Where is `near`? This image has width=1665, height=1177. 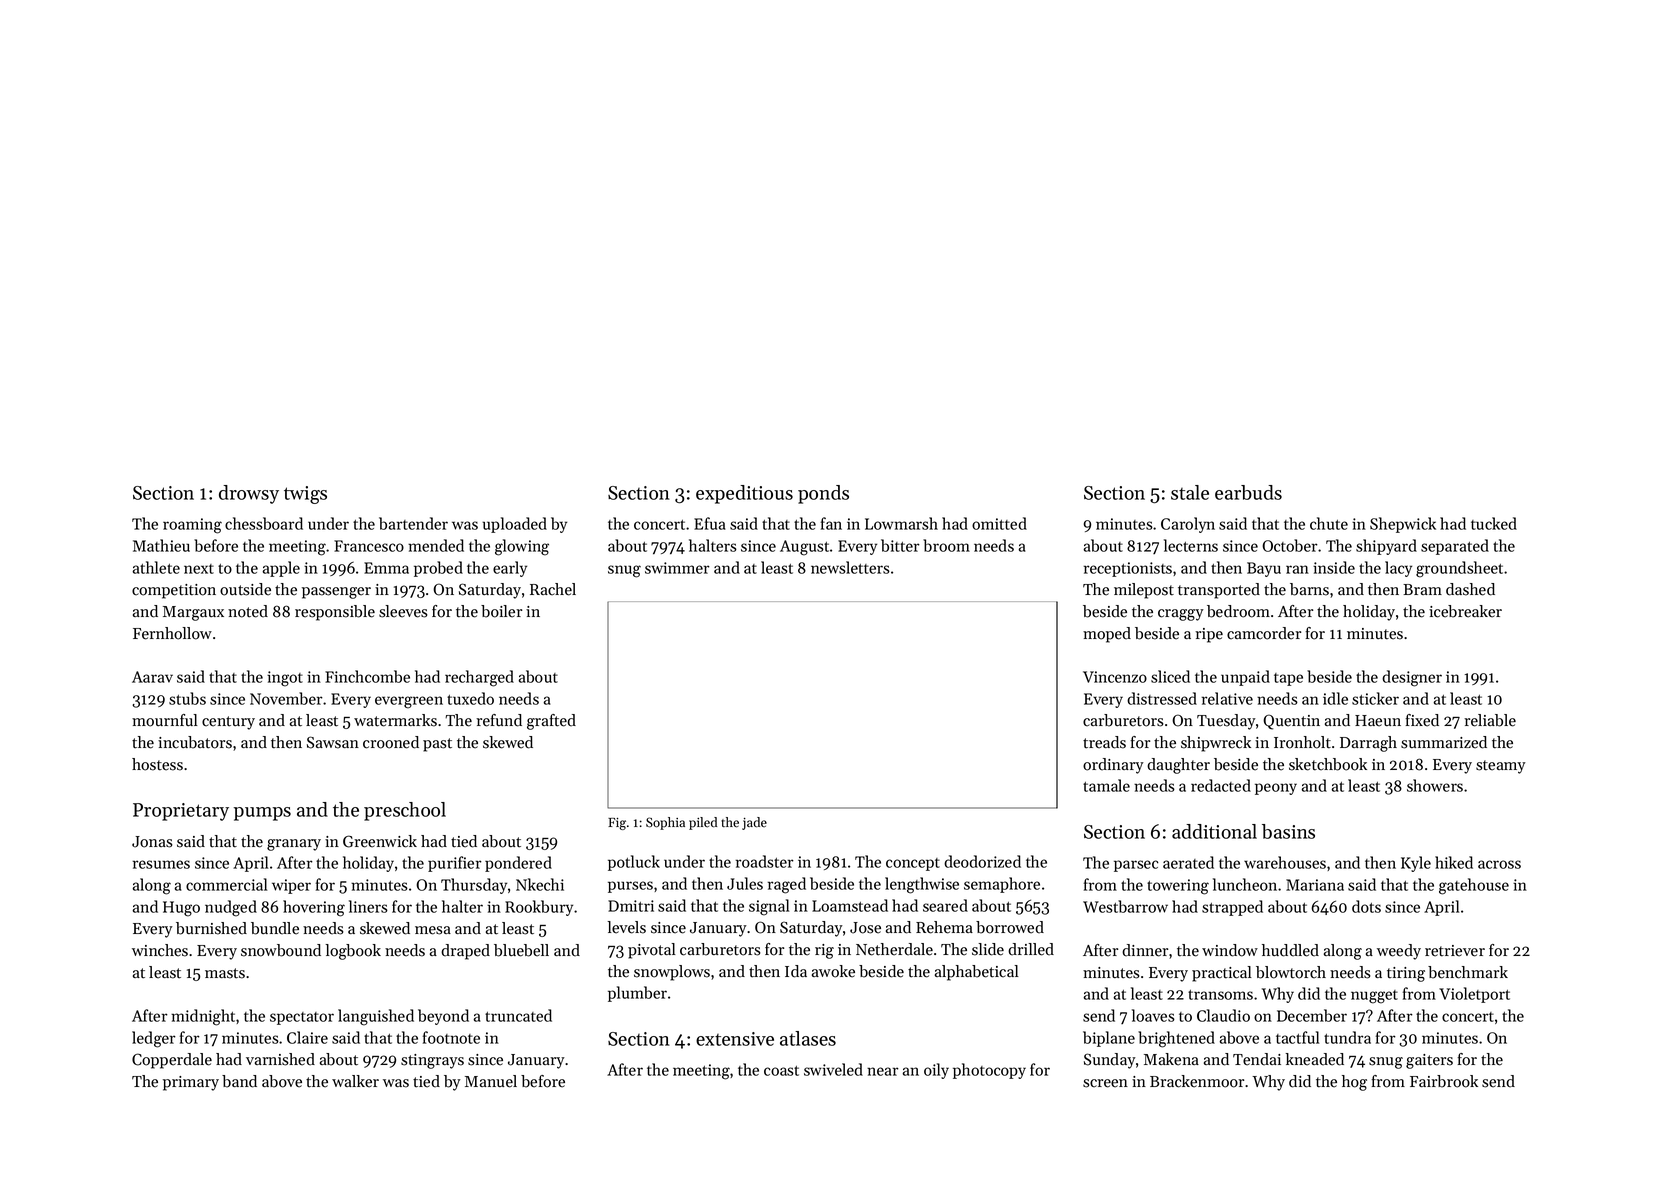 near is located at coordinates (883, 1071).
